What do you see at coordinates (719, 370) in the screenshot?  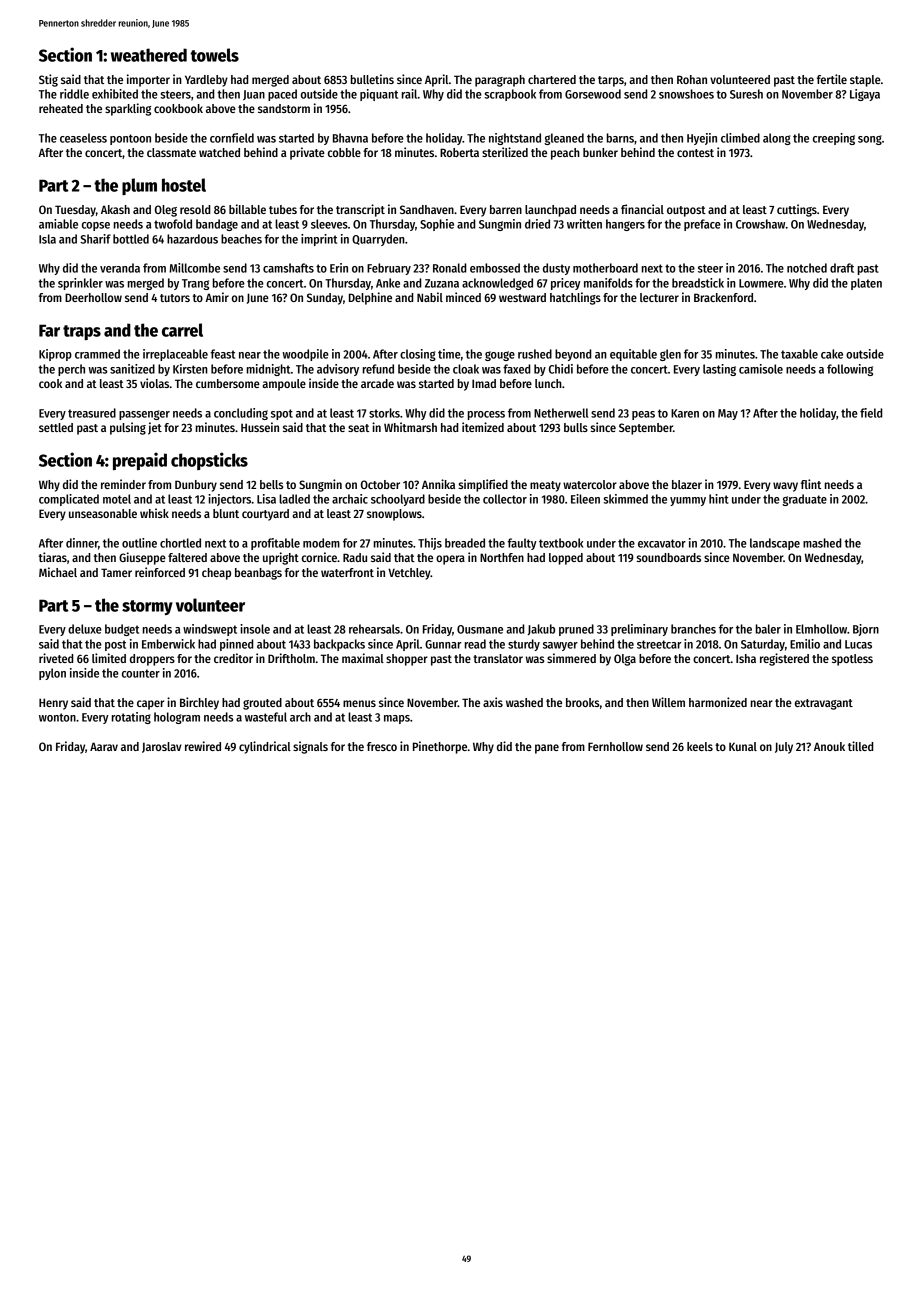 I see `lasting` at bounding box center [719, 370].
